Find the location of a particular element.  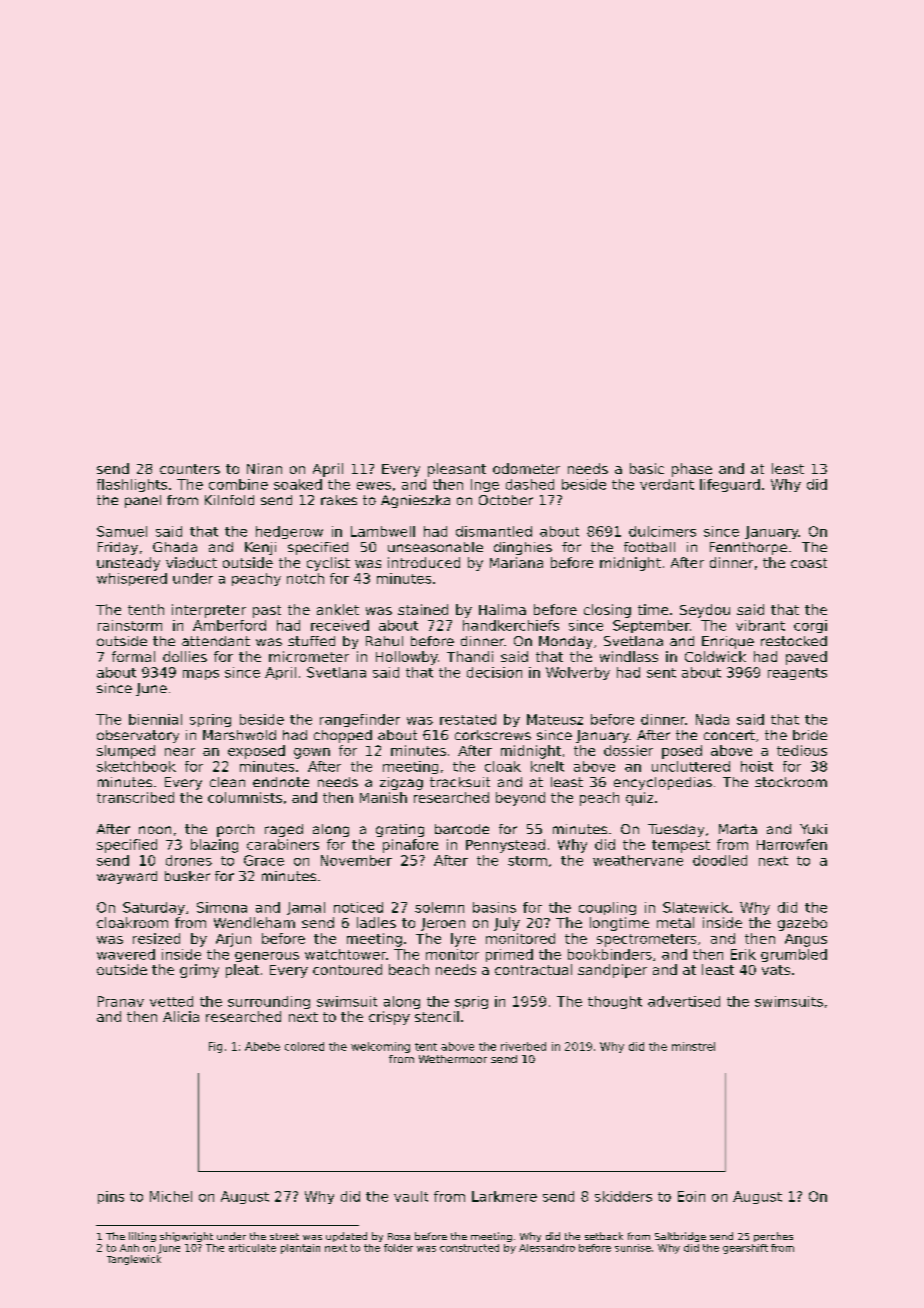

dinghies is located at coordinates (523, 548).
